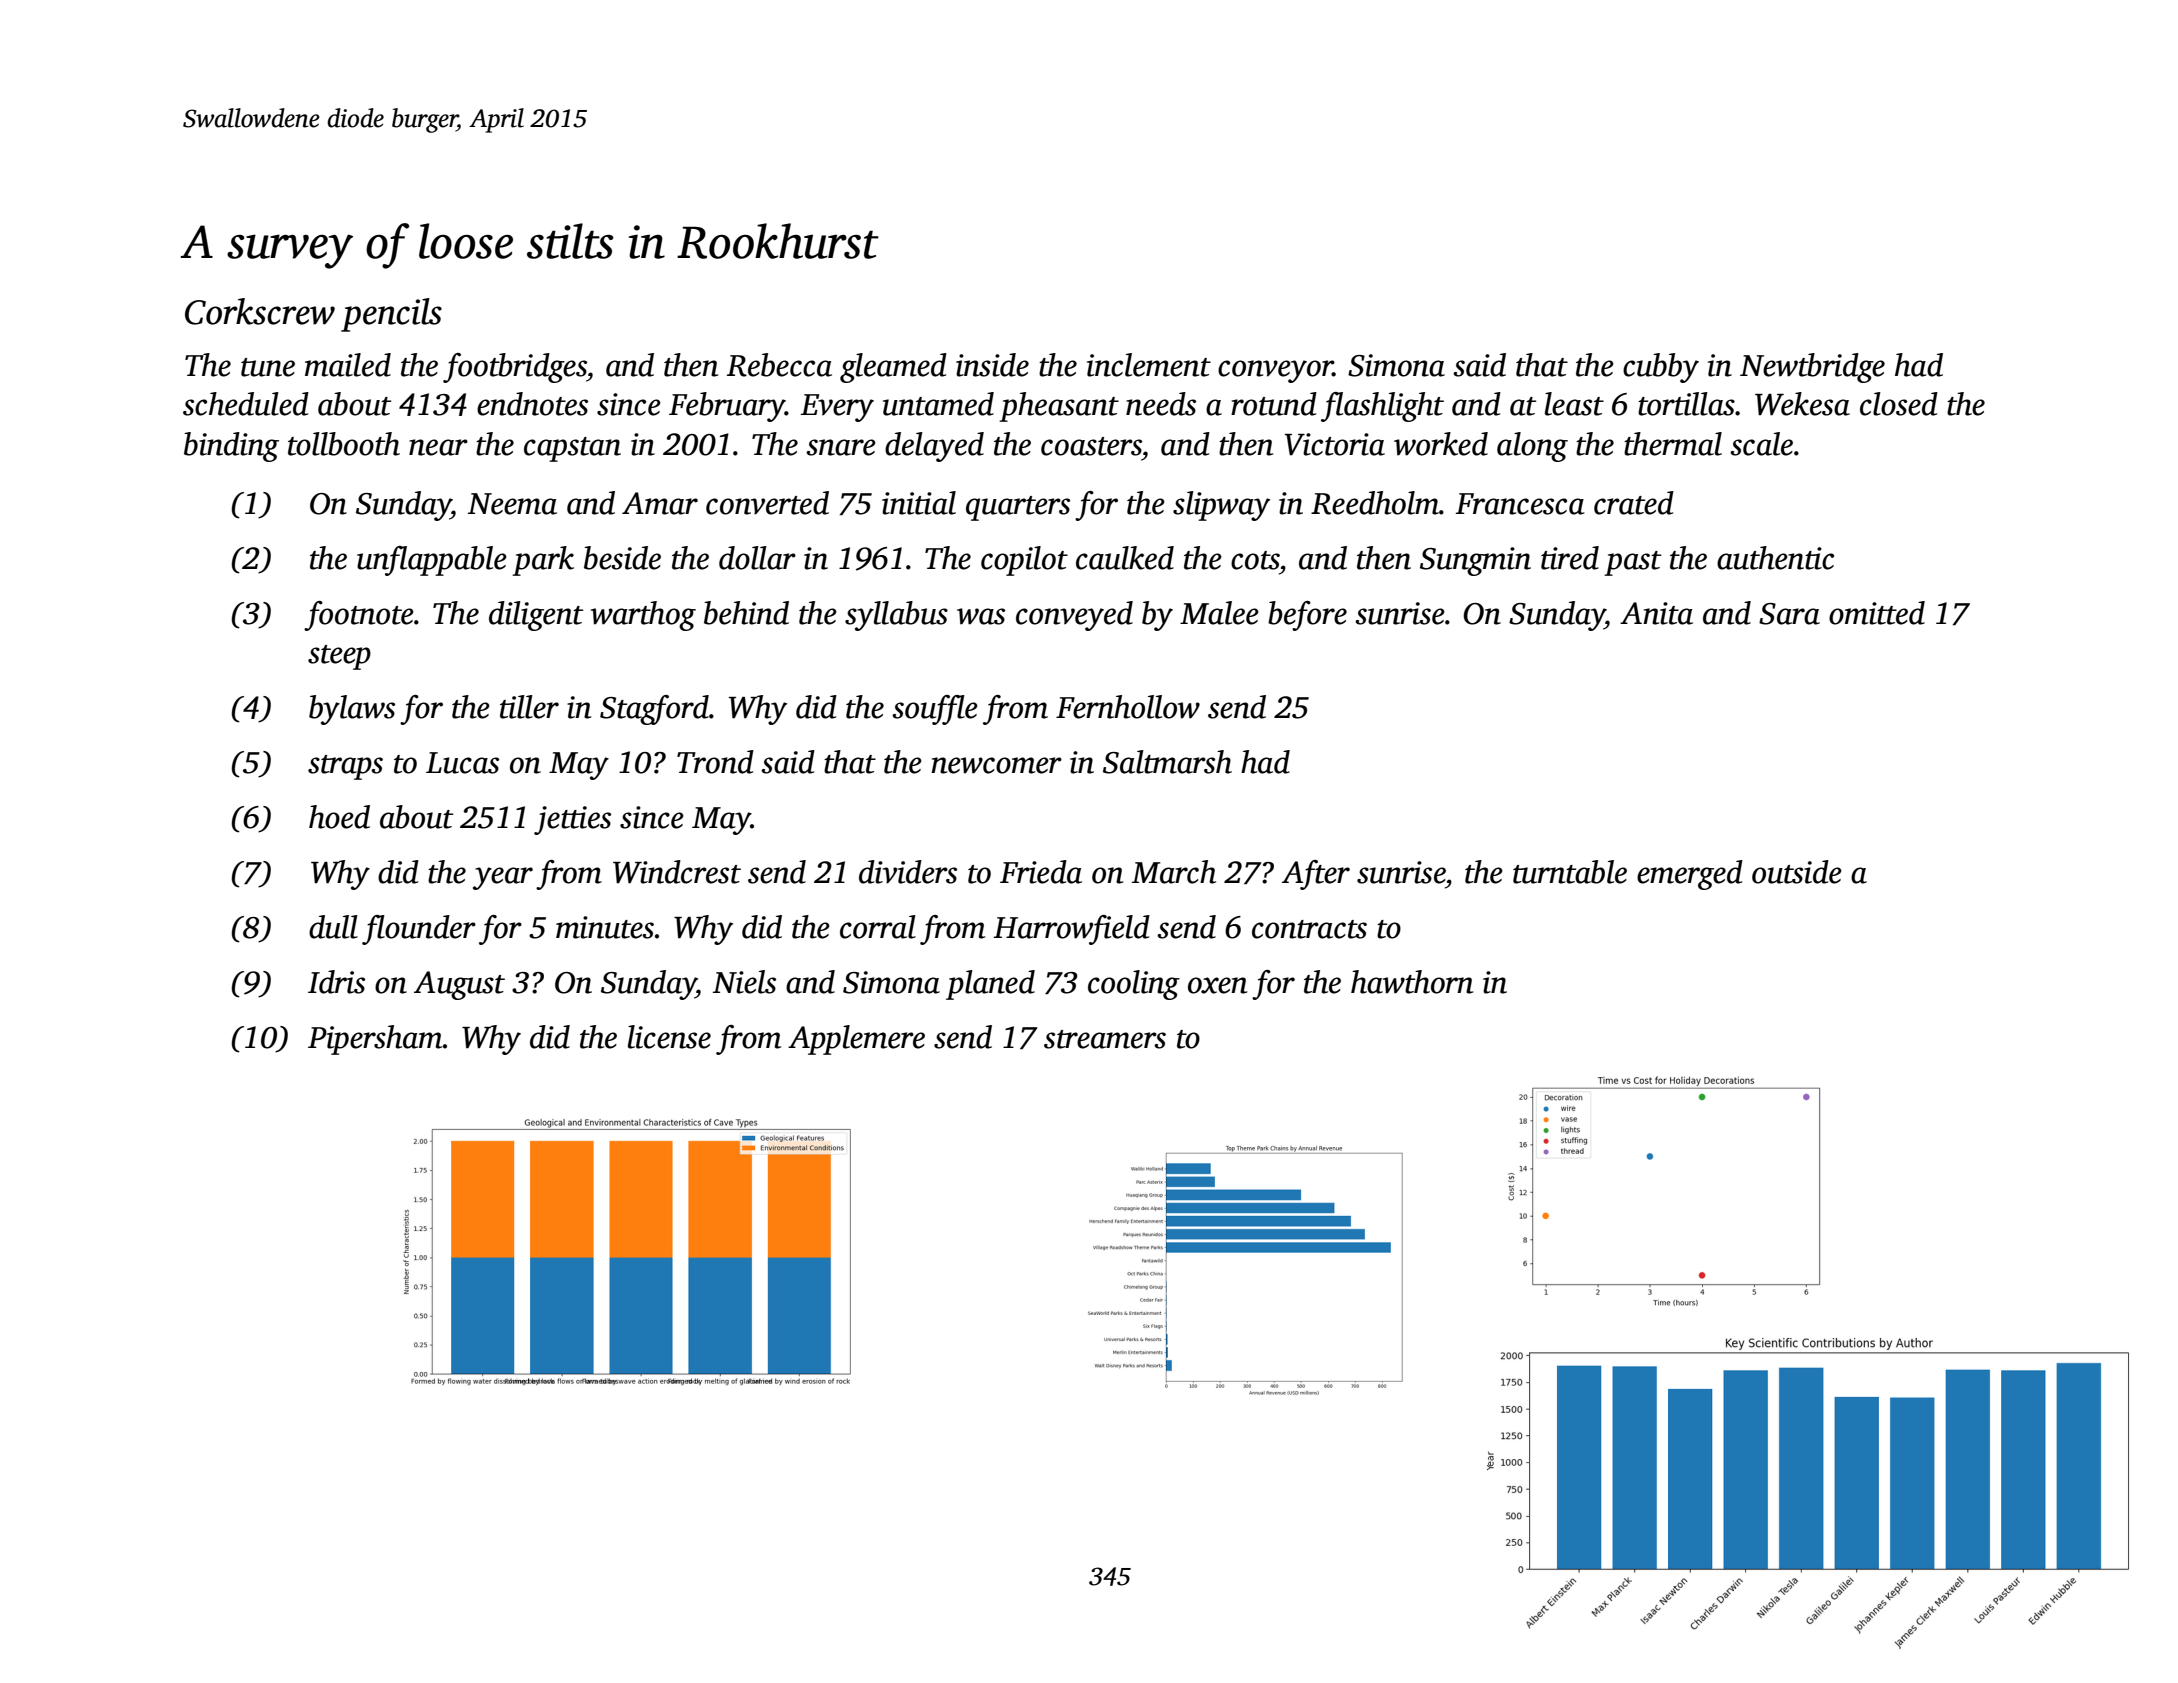 This image has height=1683, width=2178. Describe the element at coordinates (1656, 613) in the image. I see `Anita` at that location.
